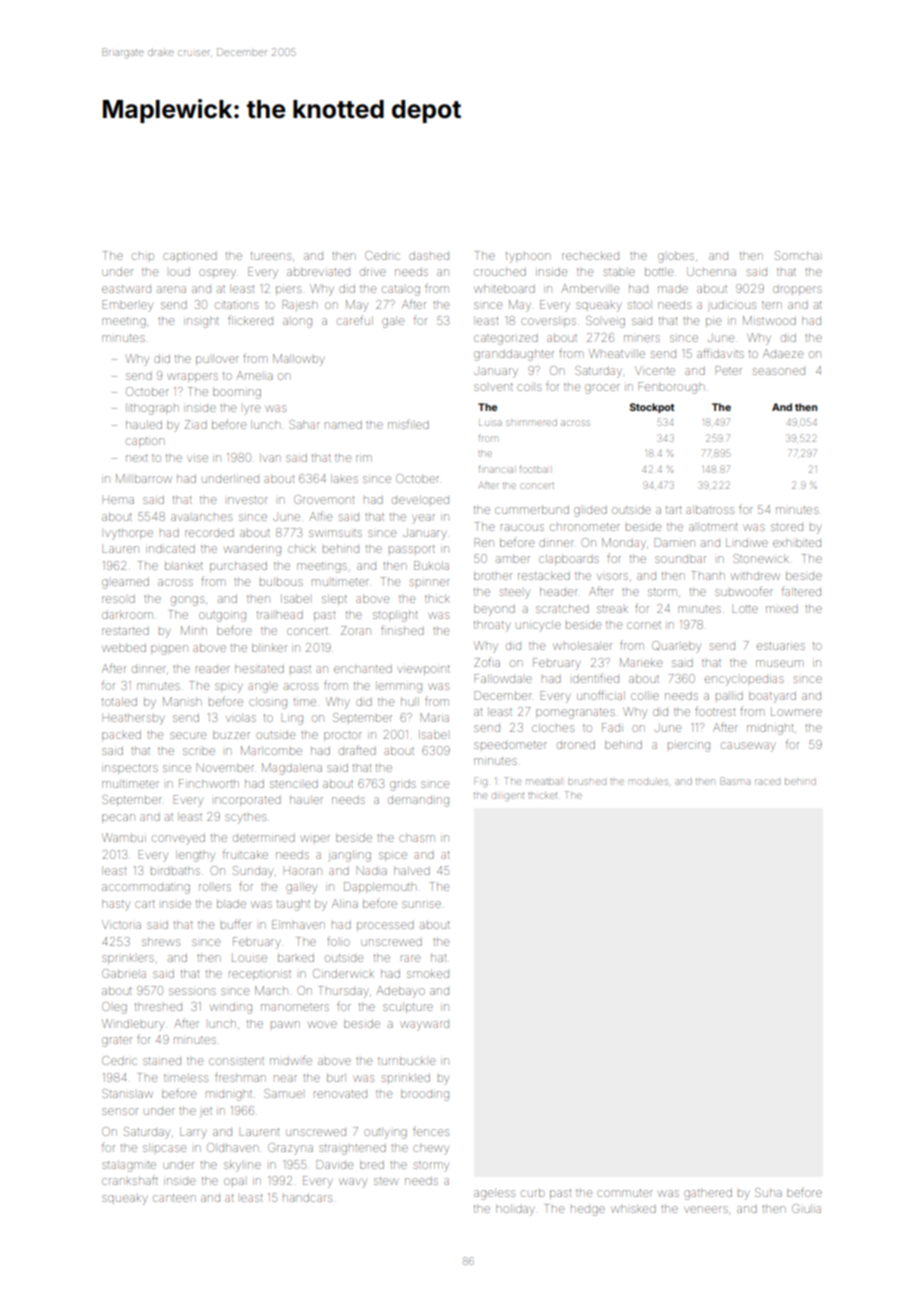  I want to click on seasoned, so click(779, 371).
